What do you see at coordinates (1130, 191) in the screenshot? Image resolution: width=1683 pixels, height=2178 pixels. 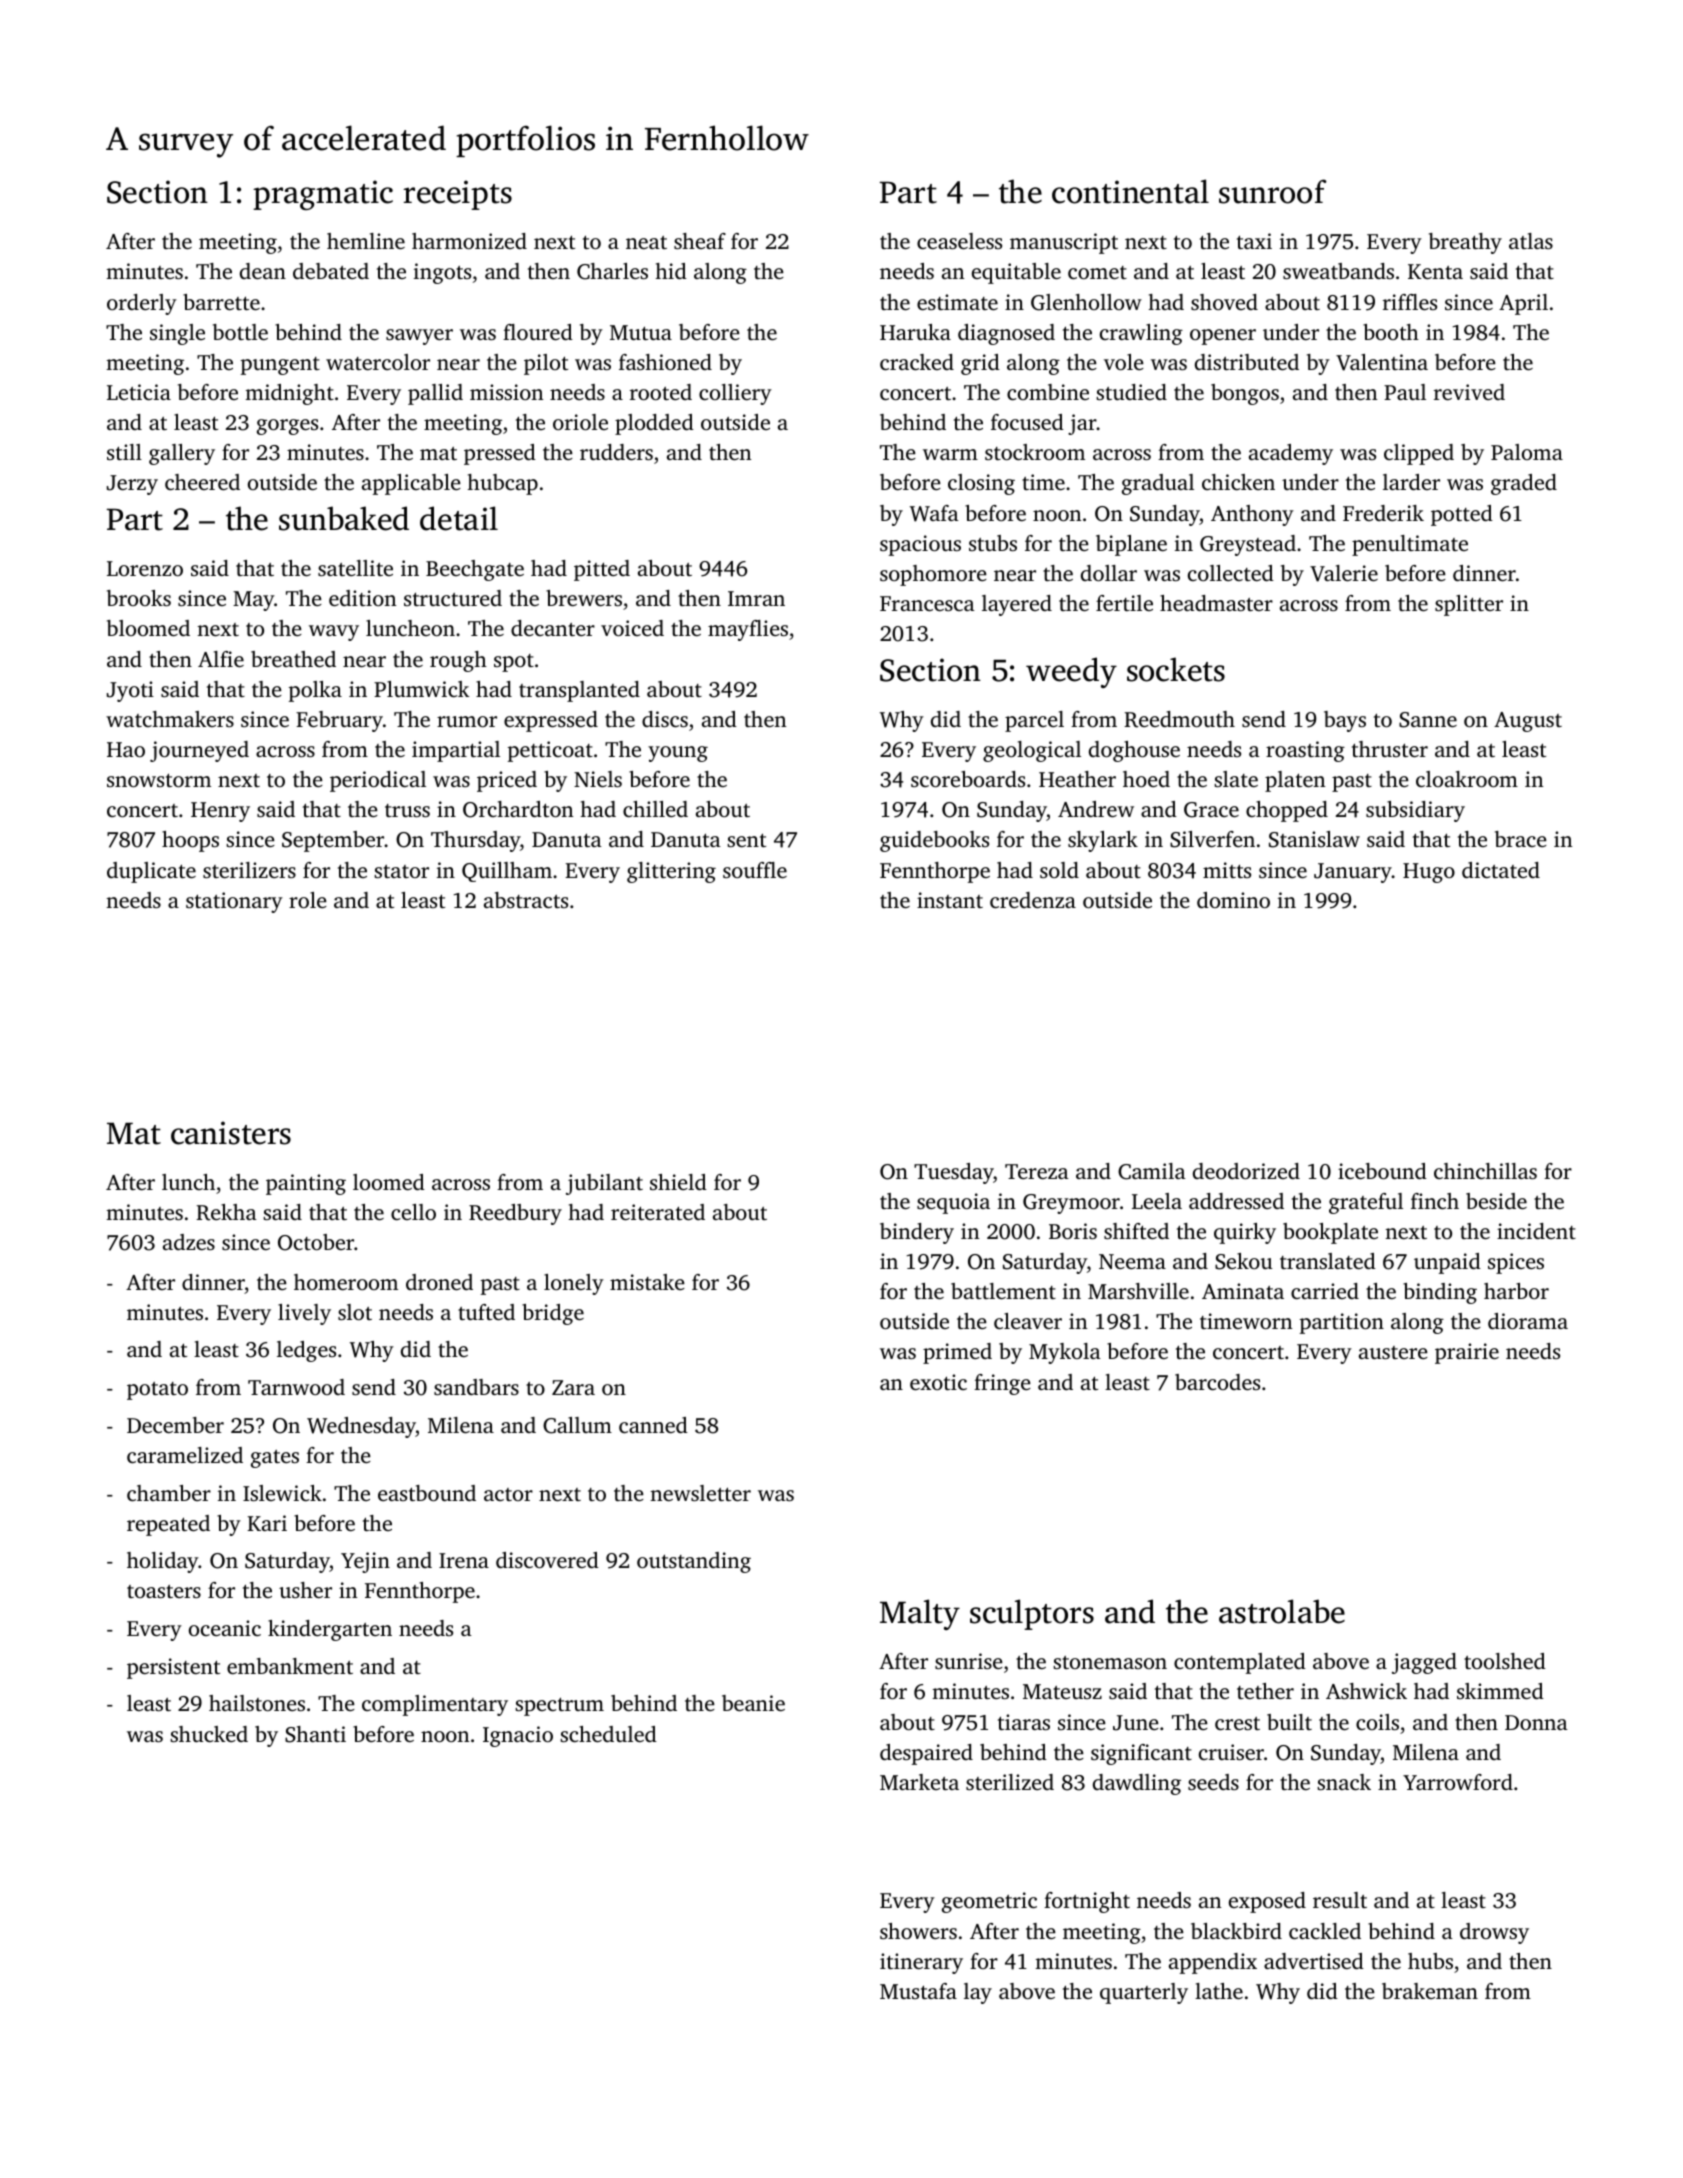 I see `continental` at bounding box center [1130, 191].
